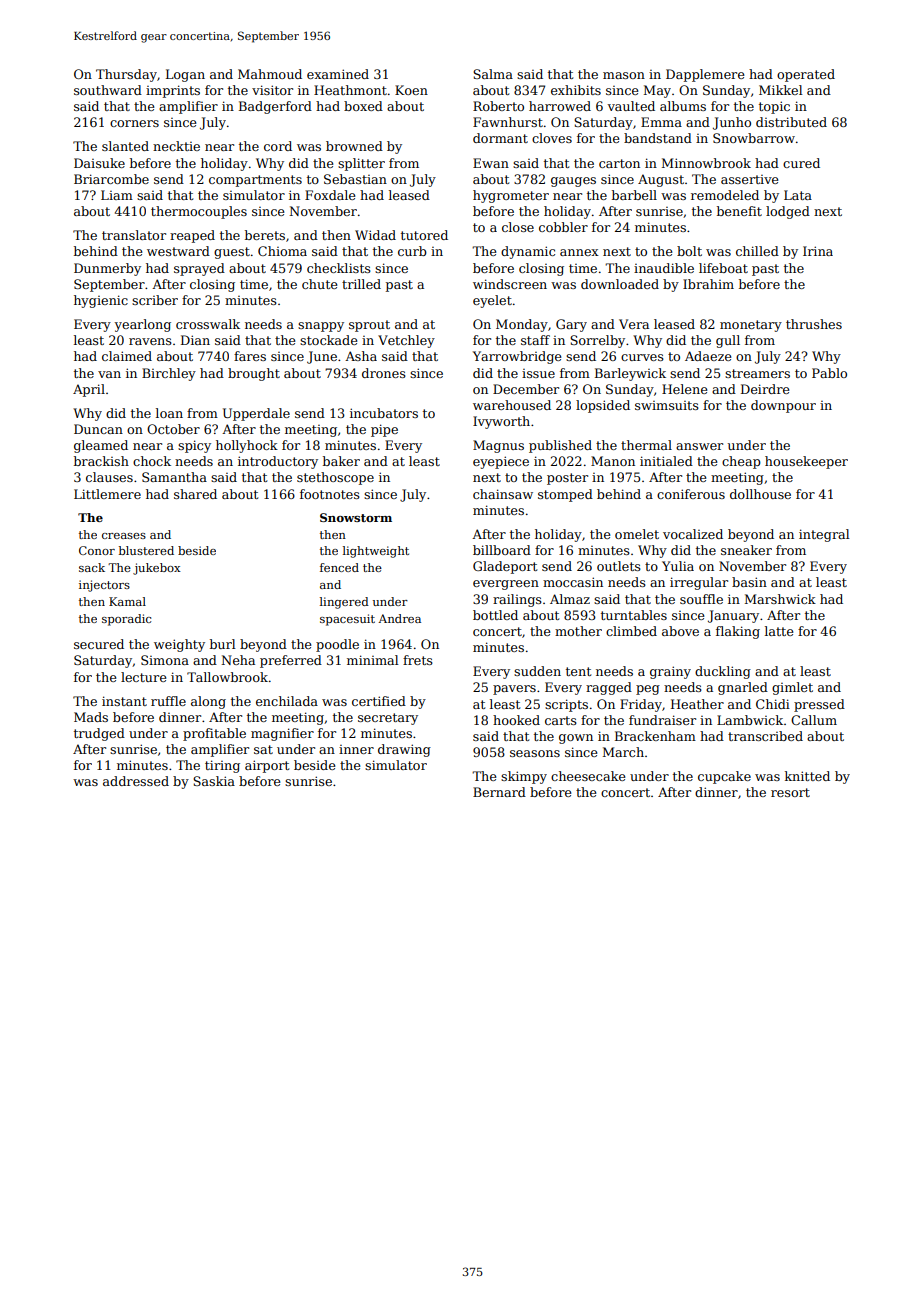 This screenshot has height=1308, width=924. I want to click on Vera, so click(634, 324).
